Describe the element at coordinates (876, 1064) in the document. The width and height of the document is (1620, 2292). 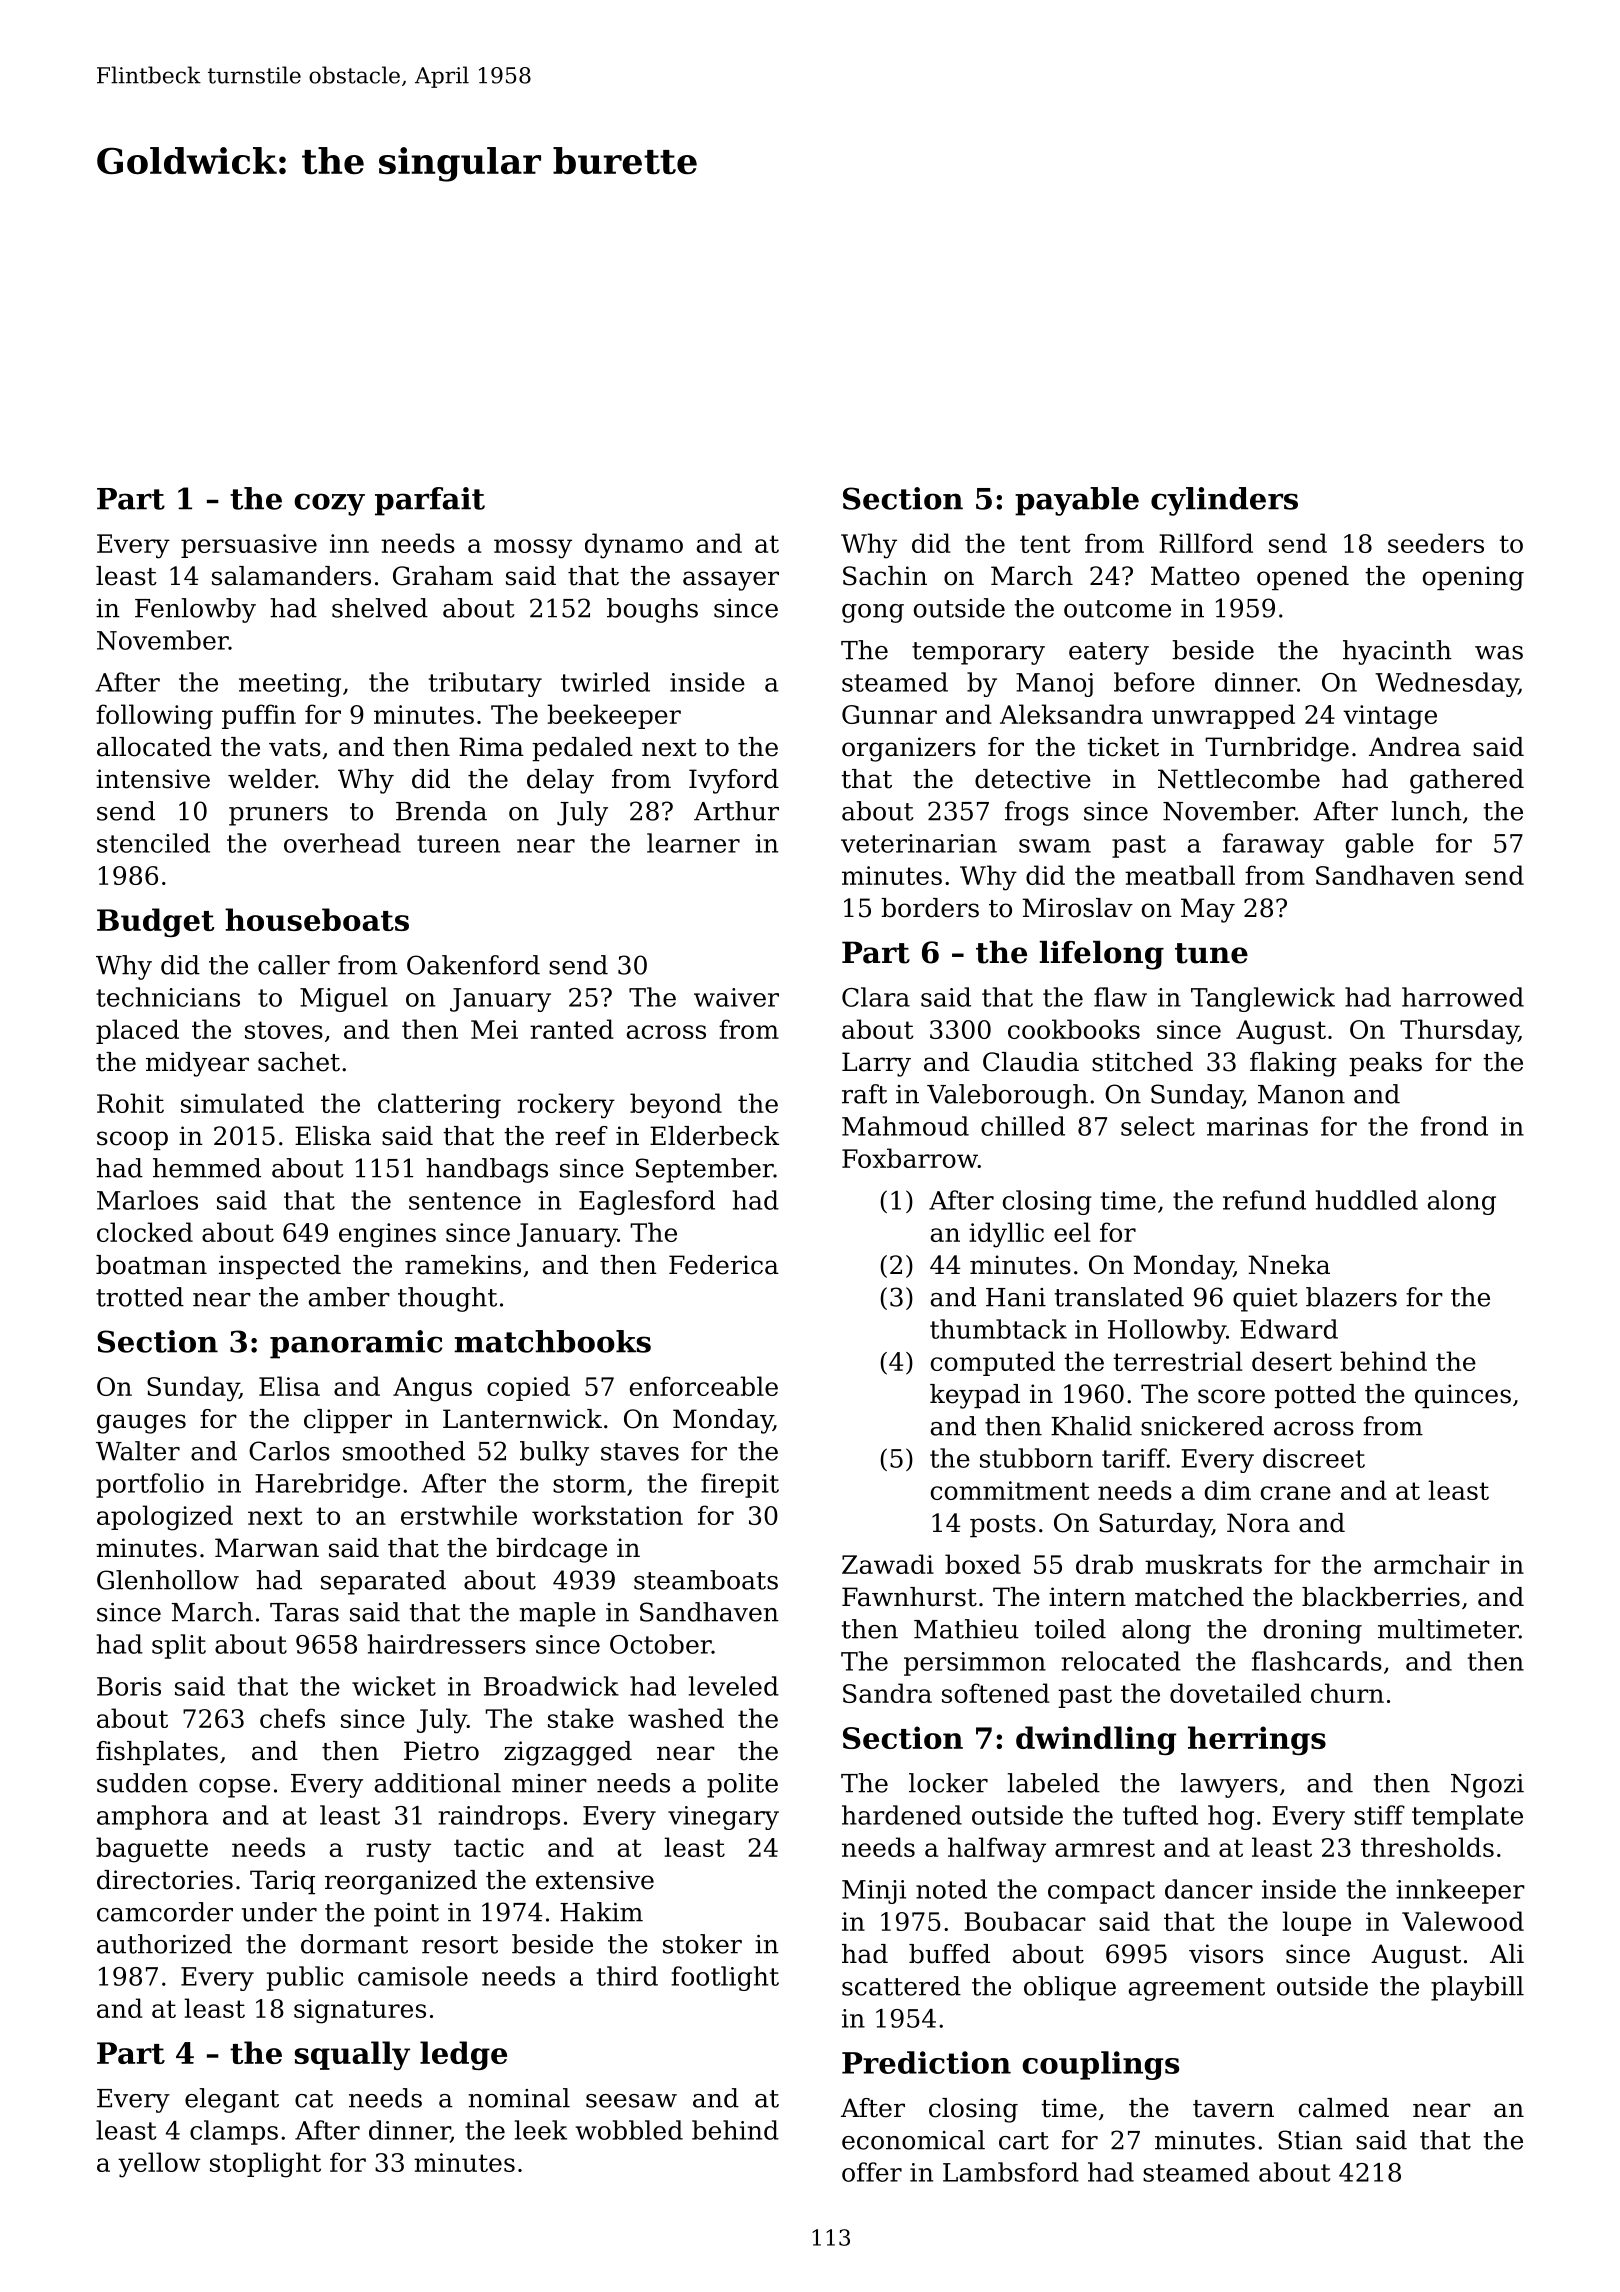
I see `Larry` at that location.
